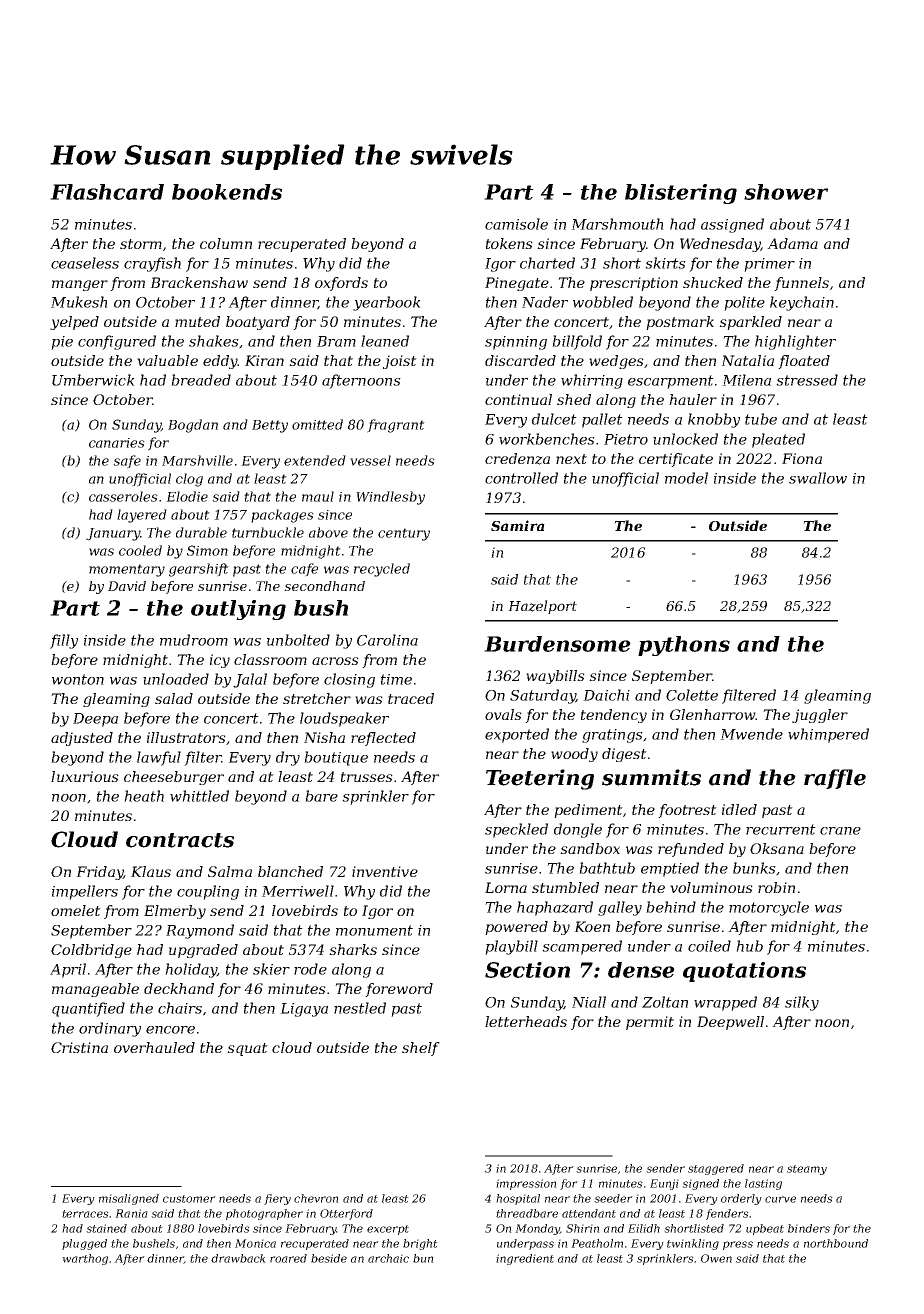 The width and height of the image is (924, 1314). What do you see at coordinates (255, 1243) in the image?
I see `Monica` at bounding box center [255, 1243].
